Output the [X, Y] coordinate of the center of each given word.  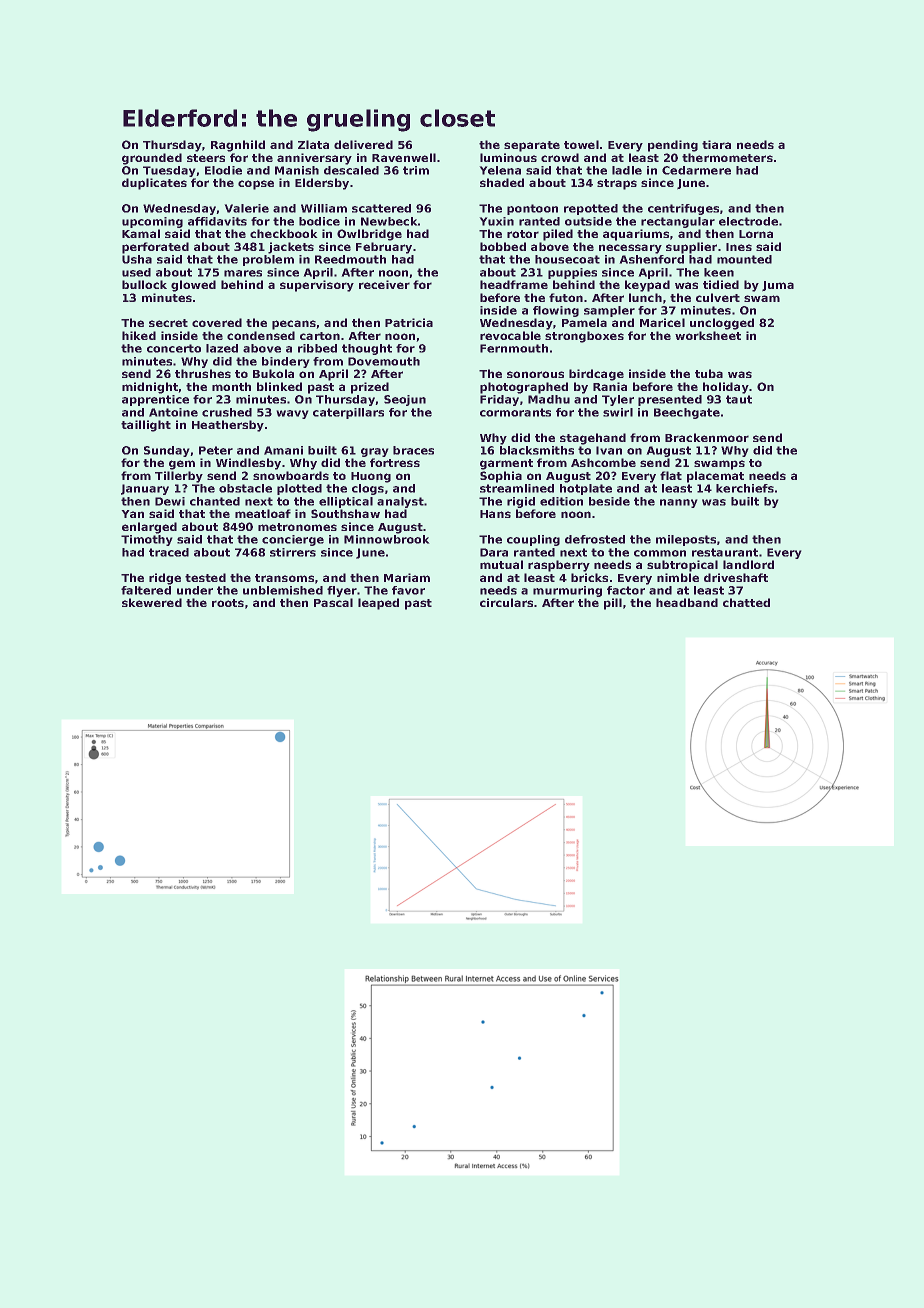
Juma [778, 286]
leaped [378, 604]
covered [217, 322]
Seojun [405, 400]
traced [169, 552]
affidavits [217, 221]
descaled [351, 170]
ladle [627, 170]
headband [687, 602]
